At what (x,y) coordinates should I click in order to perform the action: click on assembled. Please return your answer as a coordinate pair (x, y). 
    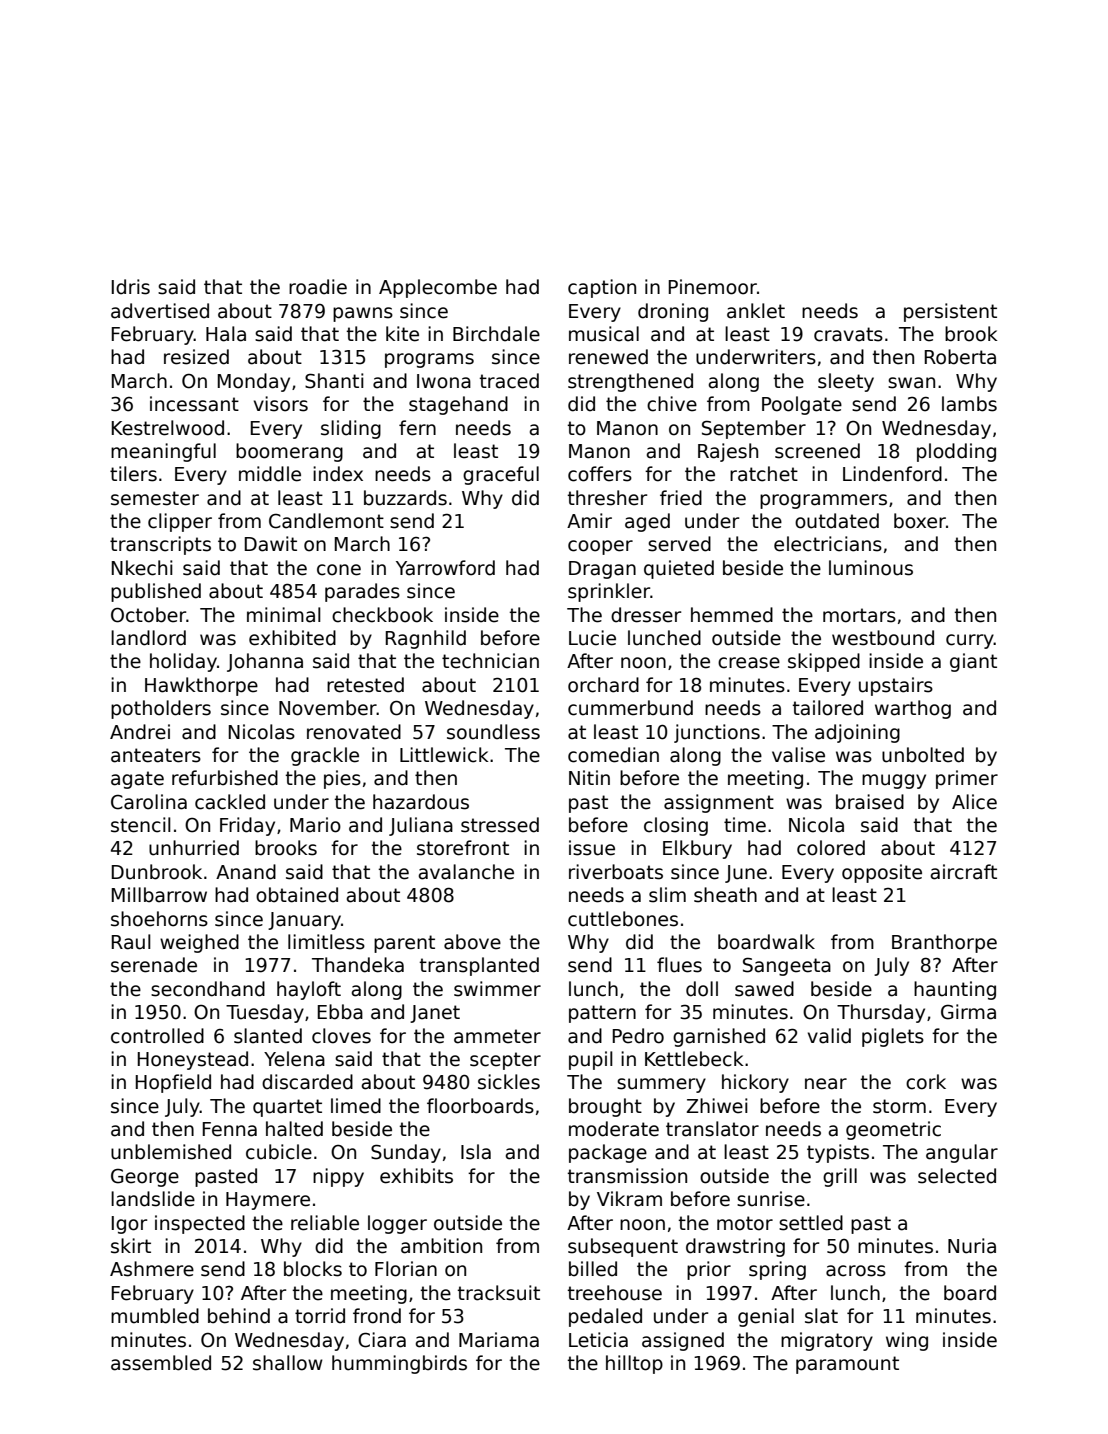
    Looking at the image, I should click on (161, 1363).
